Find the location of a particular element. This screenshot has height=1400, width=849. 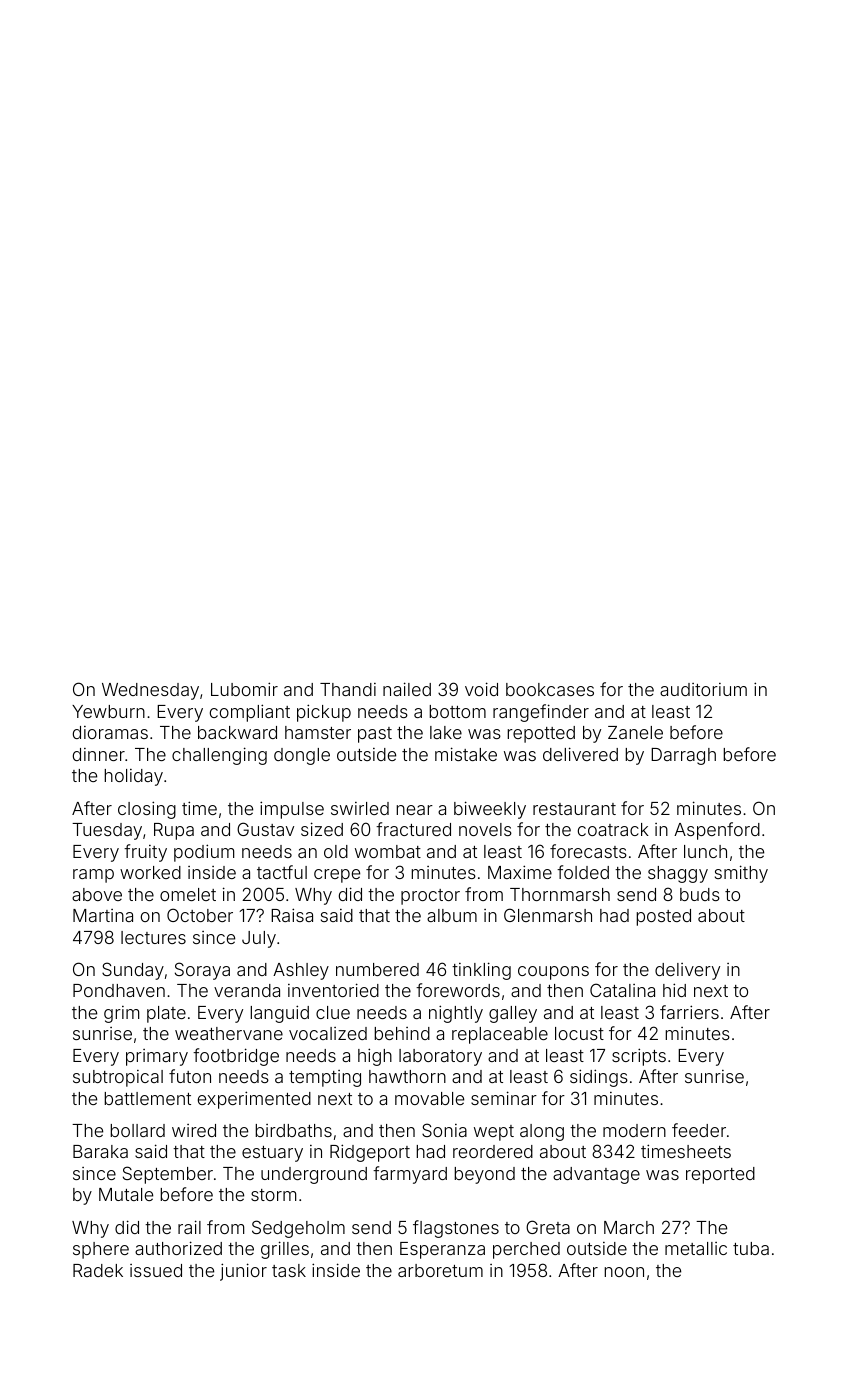

Sedgeholm is located at coordinates (298, 1229).
